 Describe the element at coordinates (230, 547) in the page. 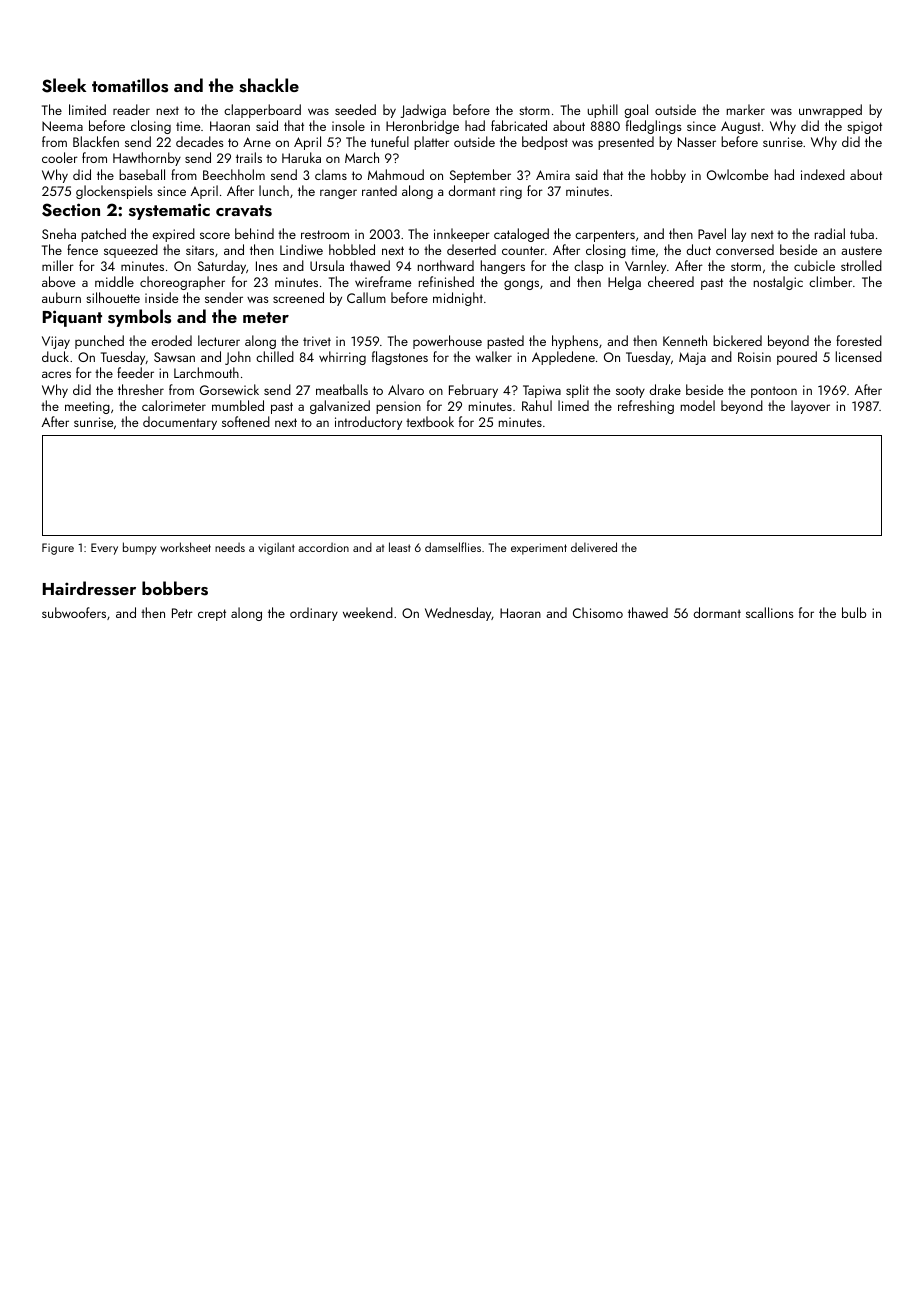

I see `needs` at that location.
